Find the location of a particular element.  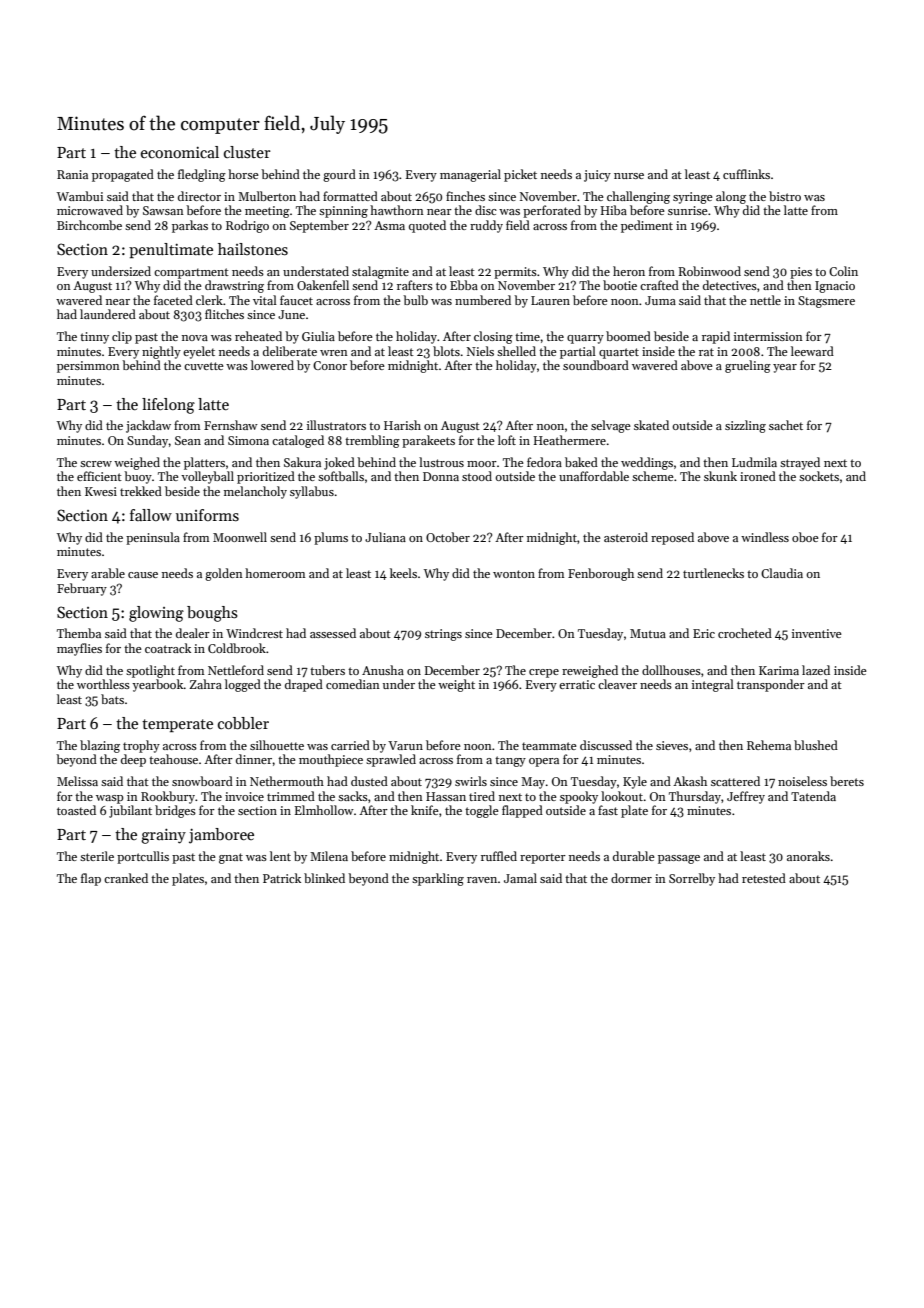

Robinwood is located at coordinates (709, 271).
